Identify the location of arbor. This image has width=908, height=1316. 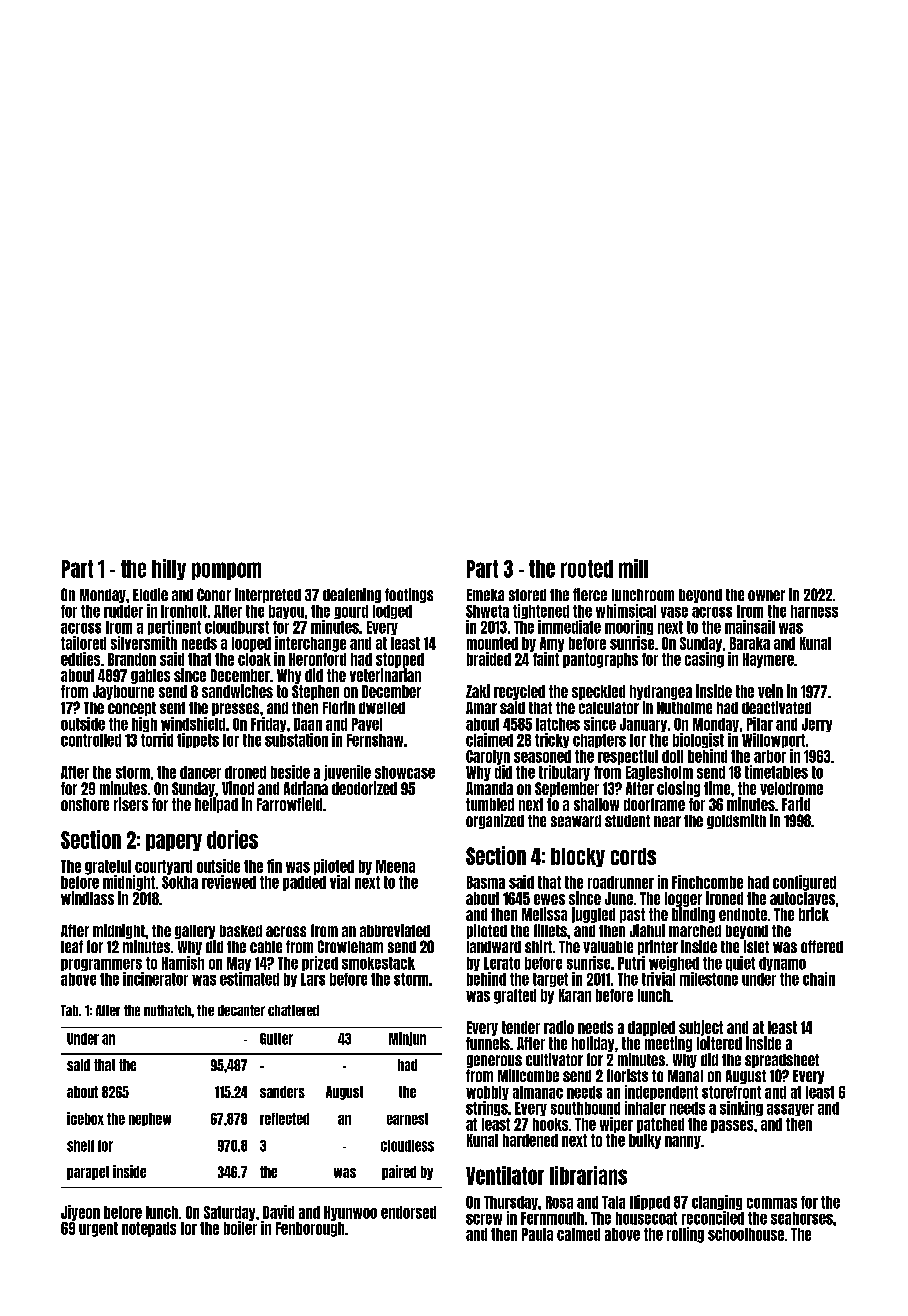
(770, 756).
